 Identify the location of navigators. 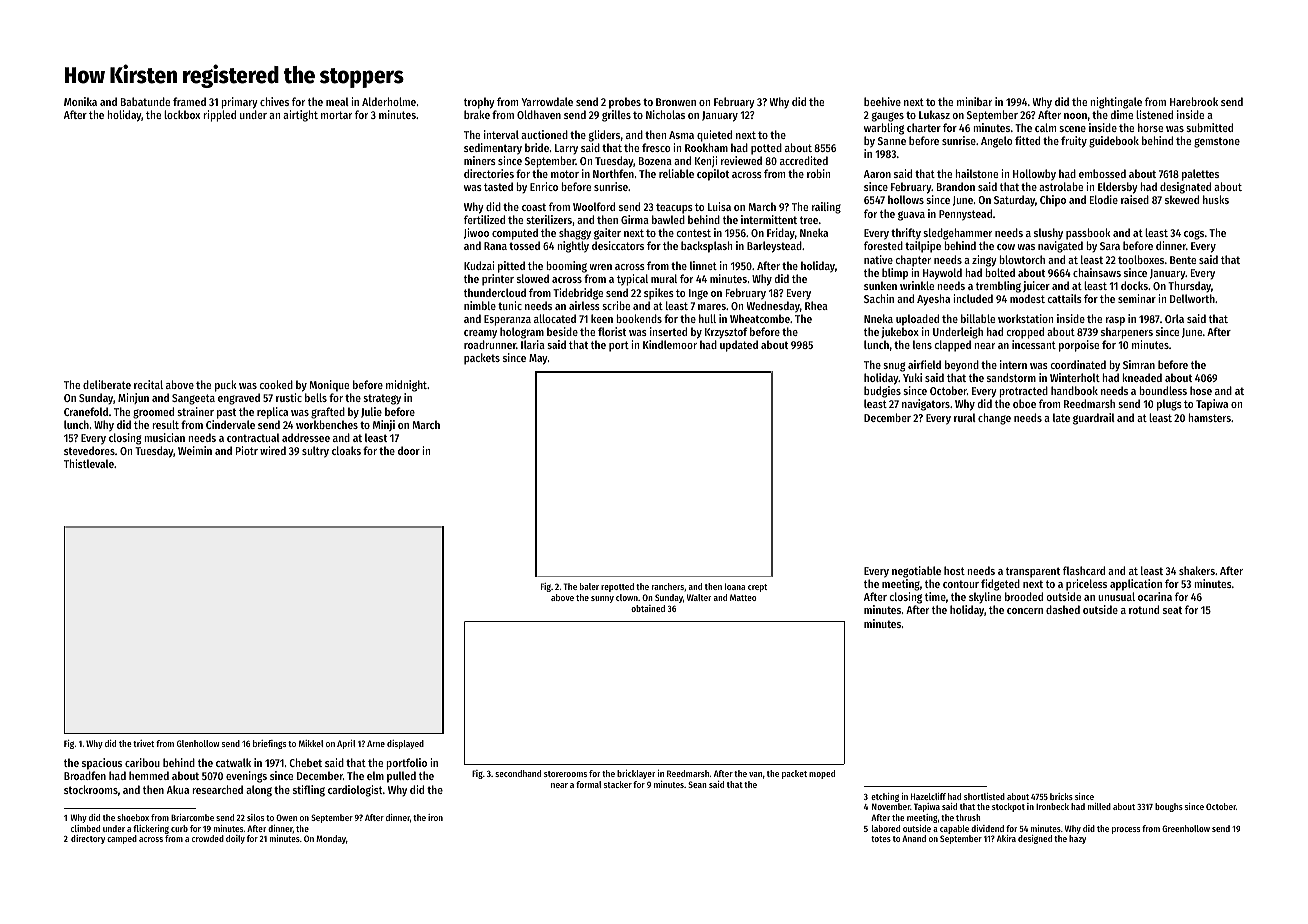
(926, 405).
